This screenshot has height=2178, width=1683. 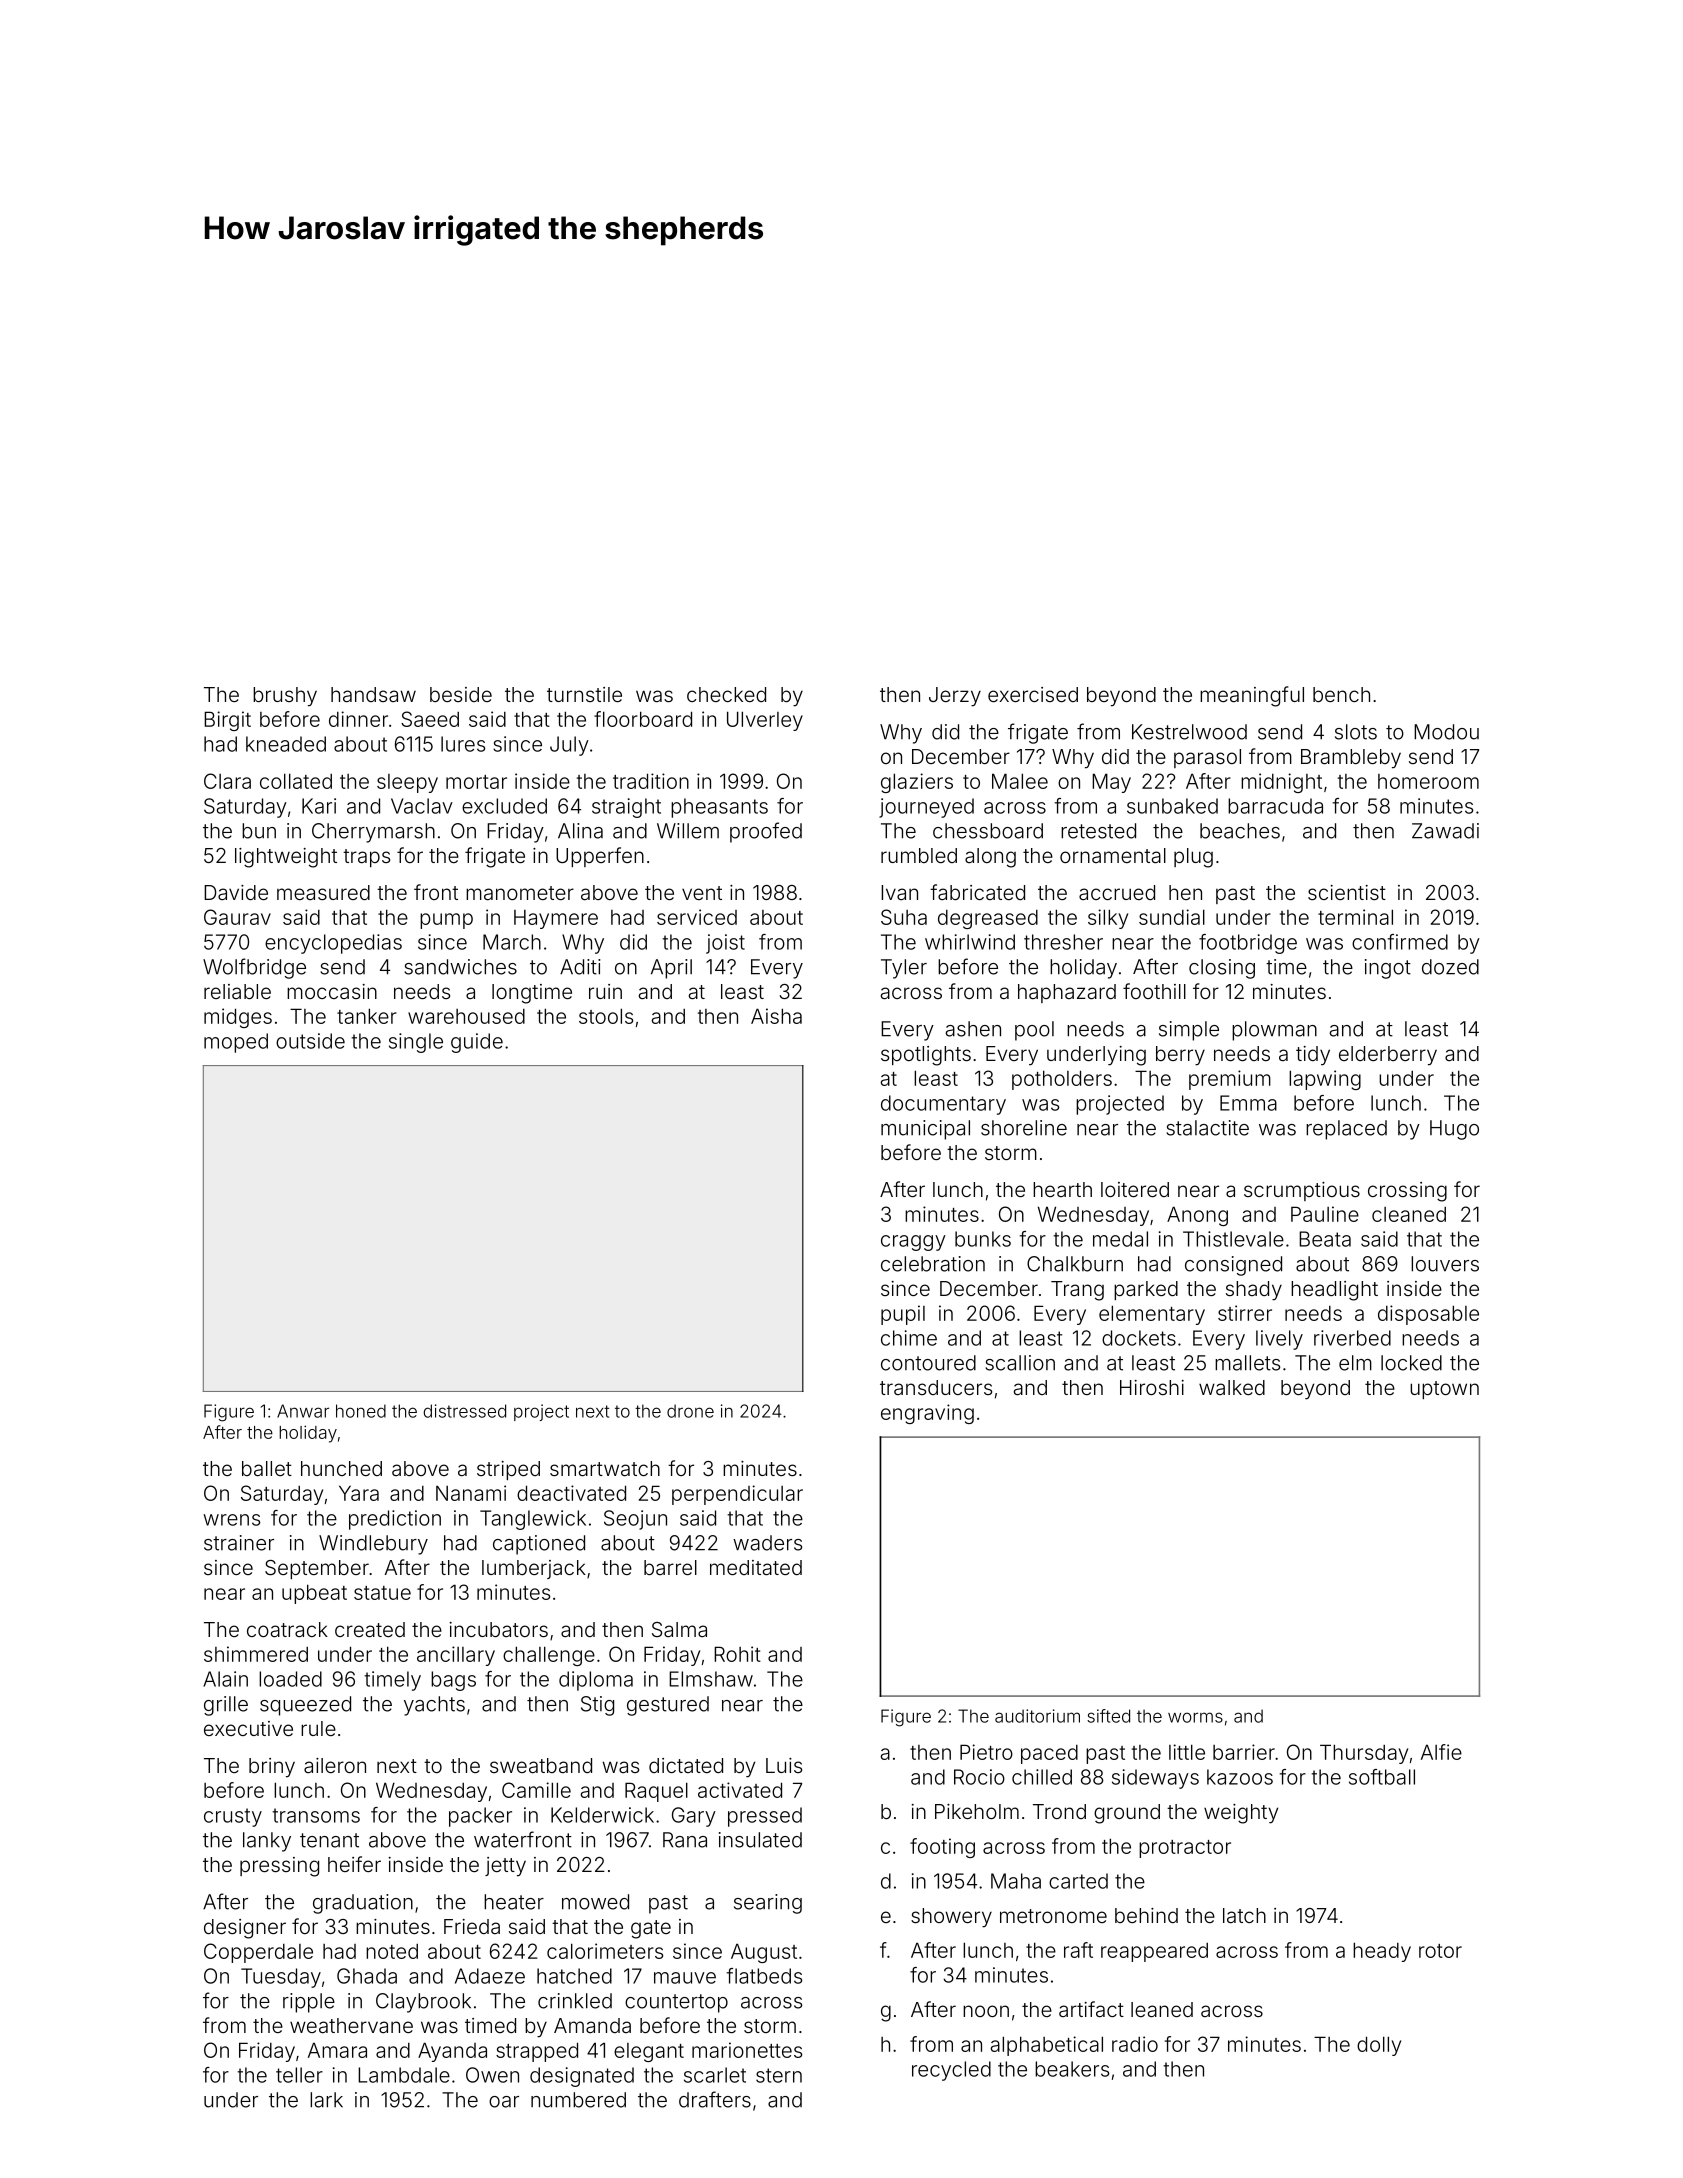 I want to click on Pietro, so click(x=986, y=1752).
